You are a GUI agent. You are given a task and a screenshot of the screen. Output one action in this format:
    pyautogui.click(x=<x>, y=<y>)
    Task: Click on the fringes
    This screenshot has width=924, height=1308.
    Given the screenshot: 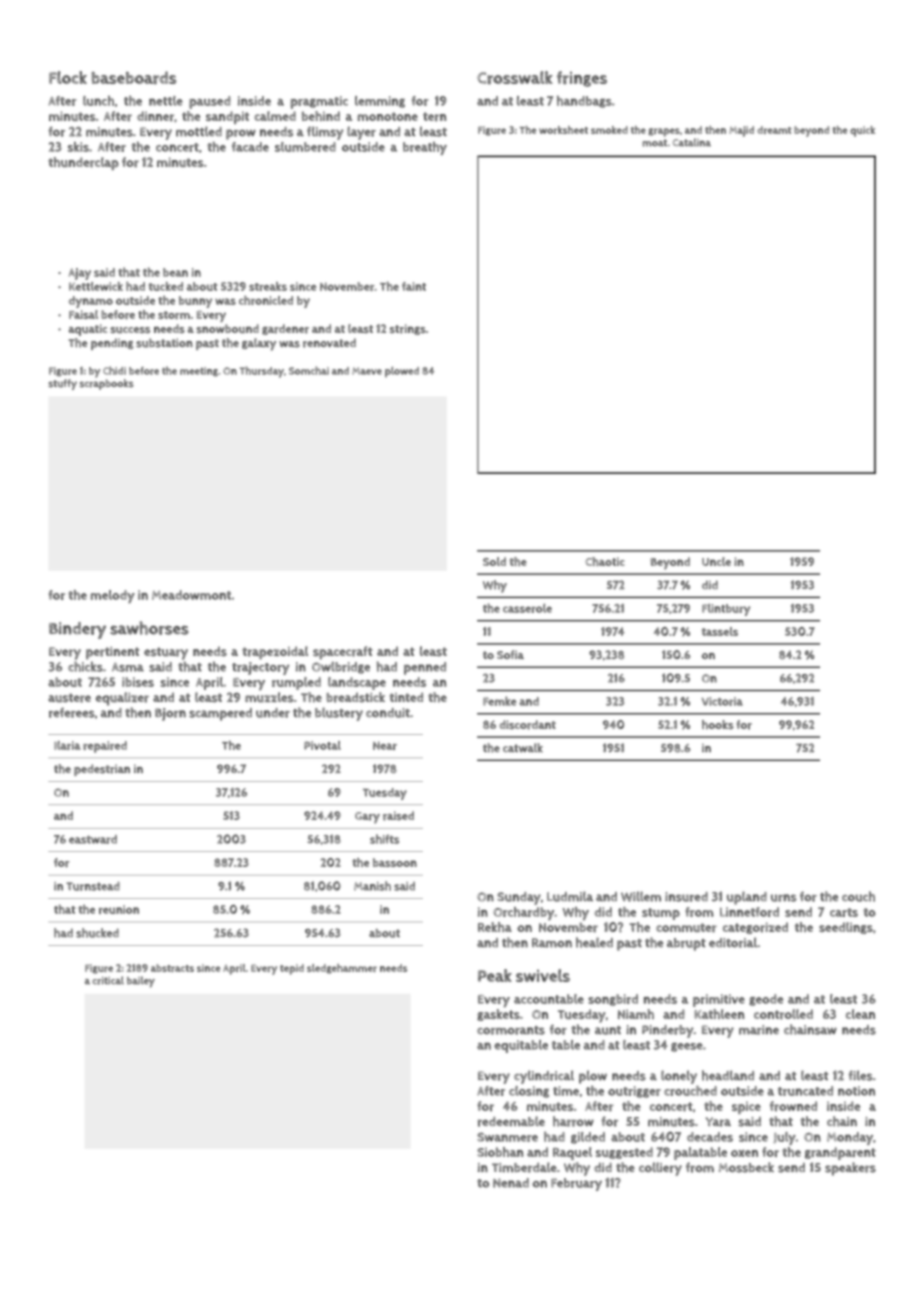 What is the action you would take?
    pyautogui.click(x=582, y=79)
